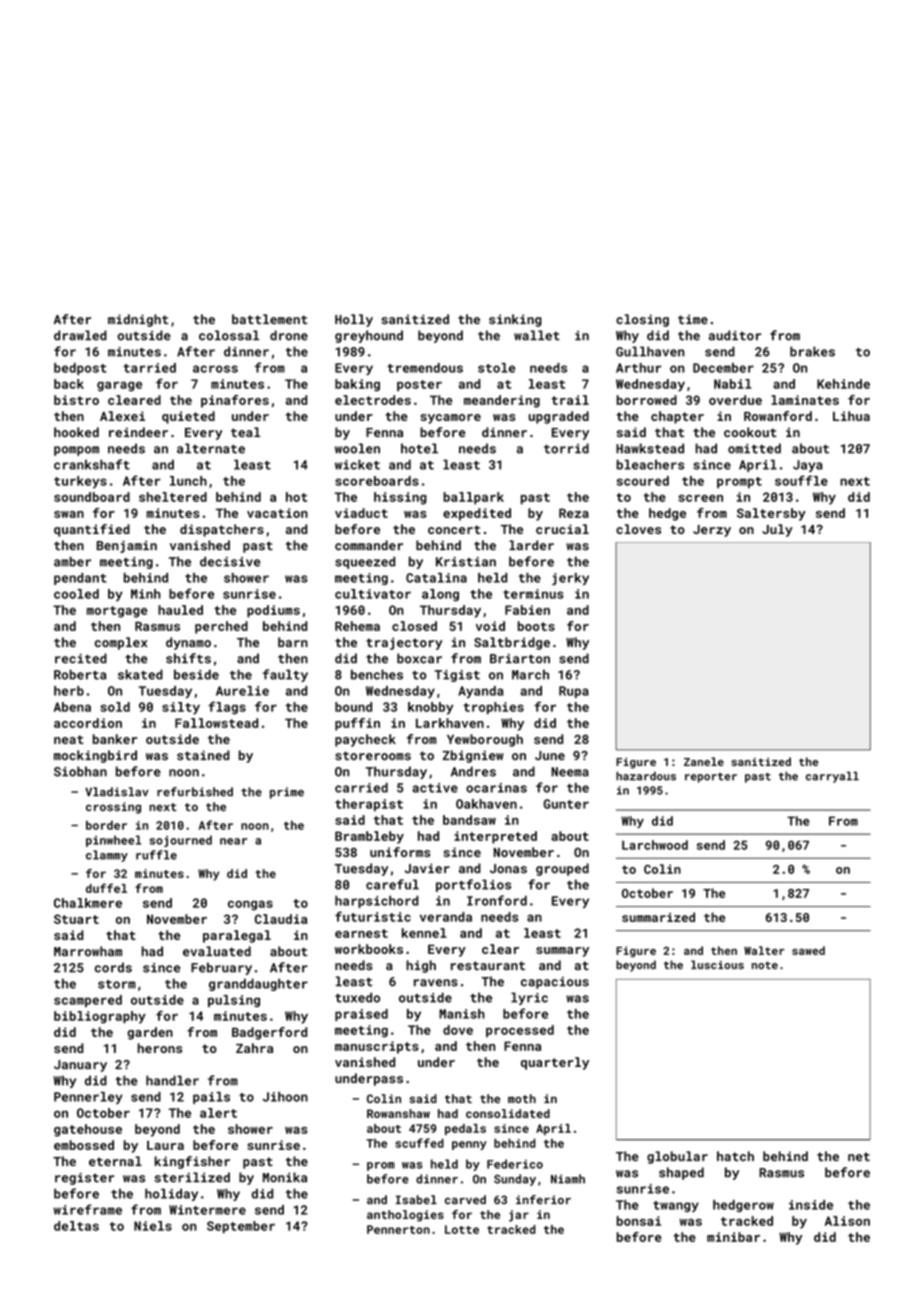 The height and width of the screenshot is (1308, 924). Describe the element at coordinates (562, 869) in the screenshot. I see `grouped` at that location.
